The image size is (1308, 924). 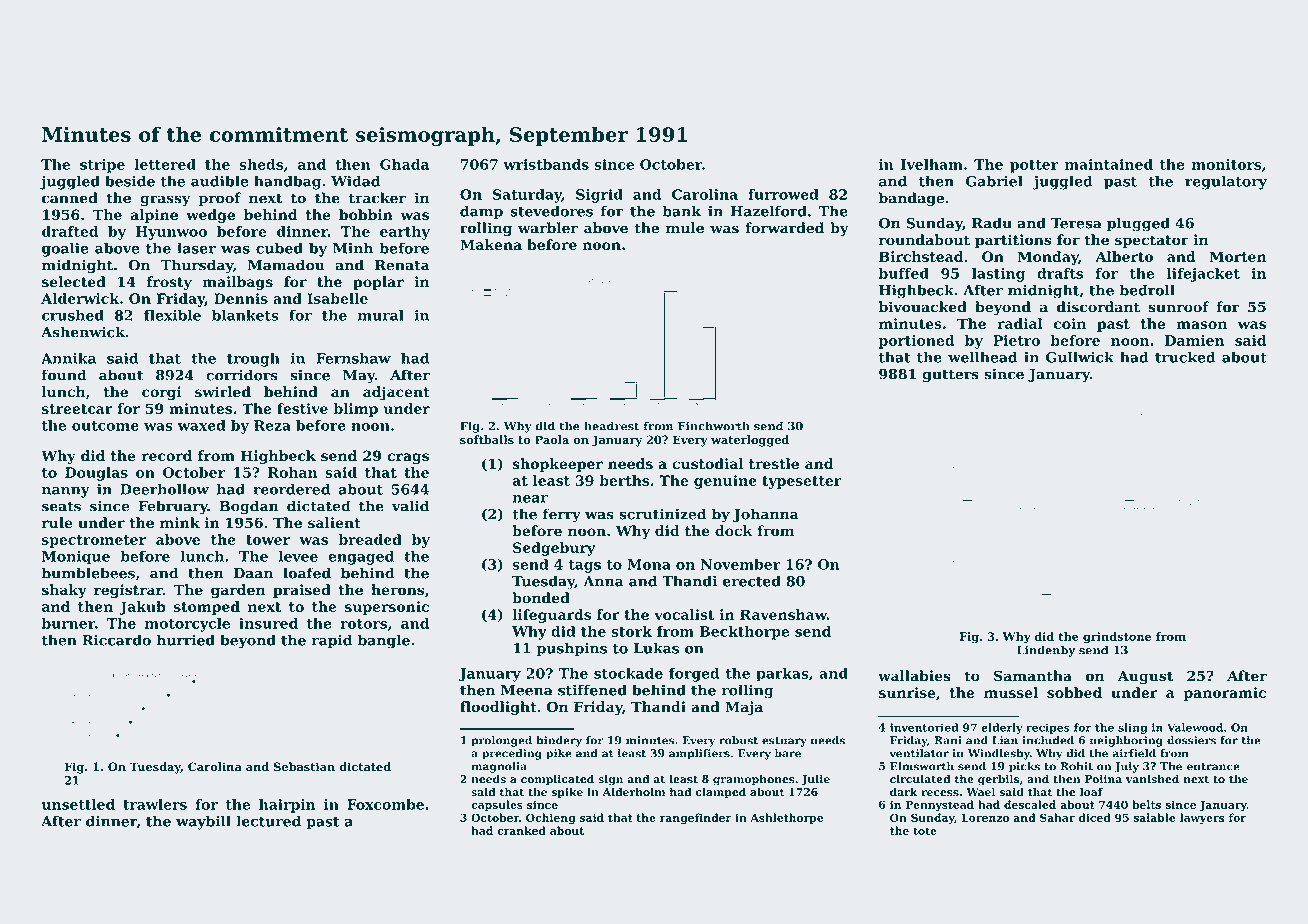 What do you see at coordinates (634, 792) in the page?
I see `Alderholm` at bounding box center [634, 792].
